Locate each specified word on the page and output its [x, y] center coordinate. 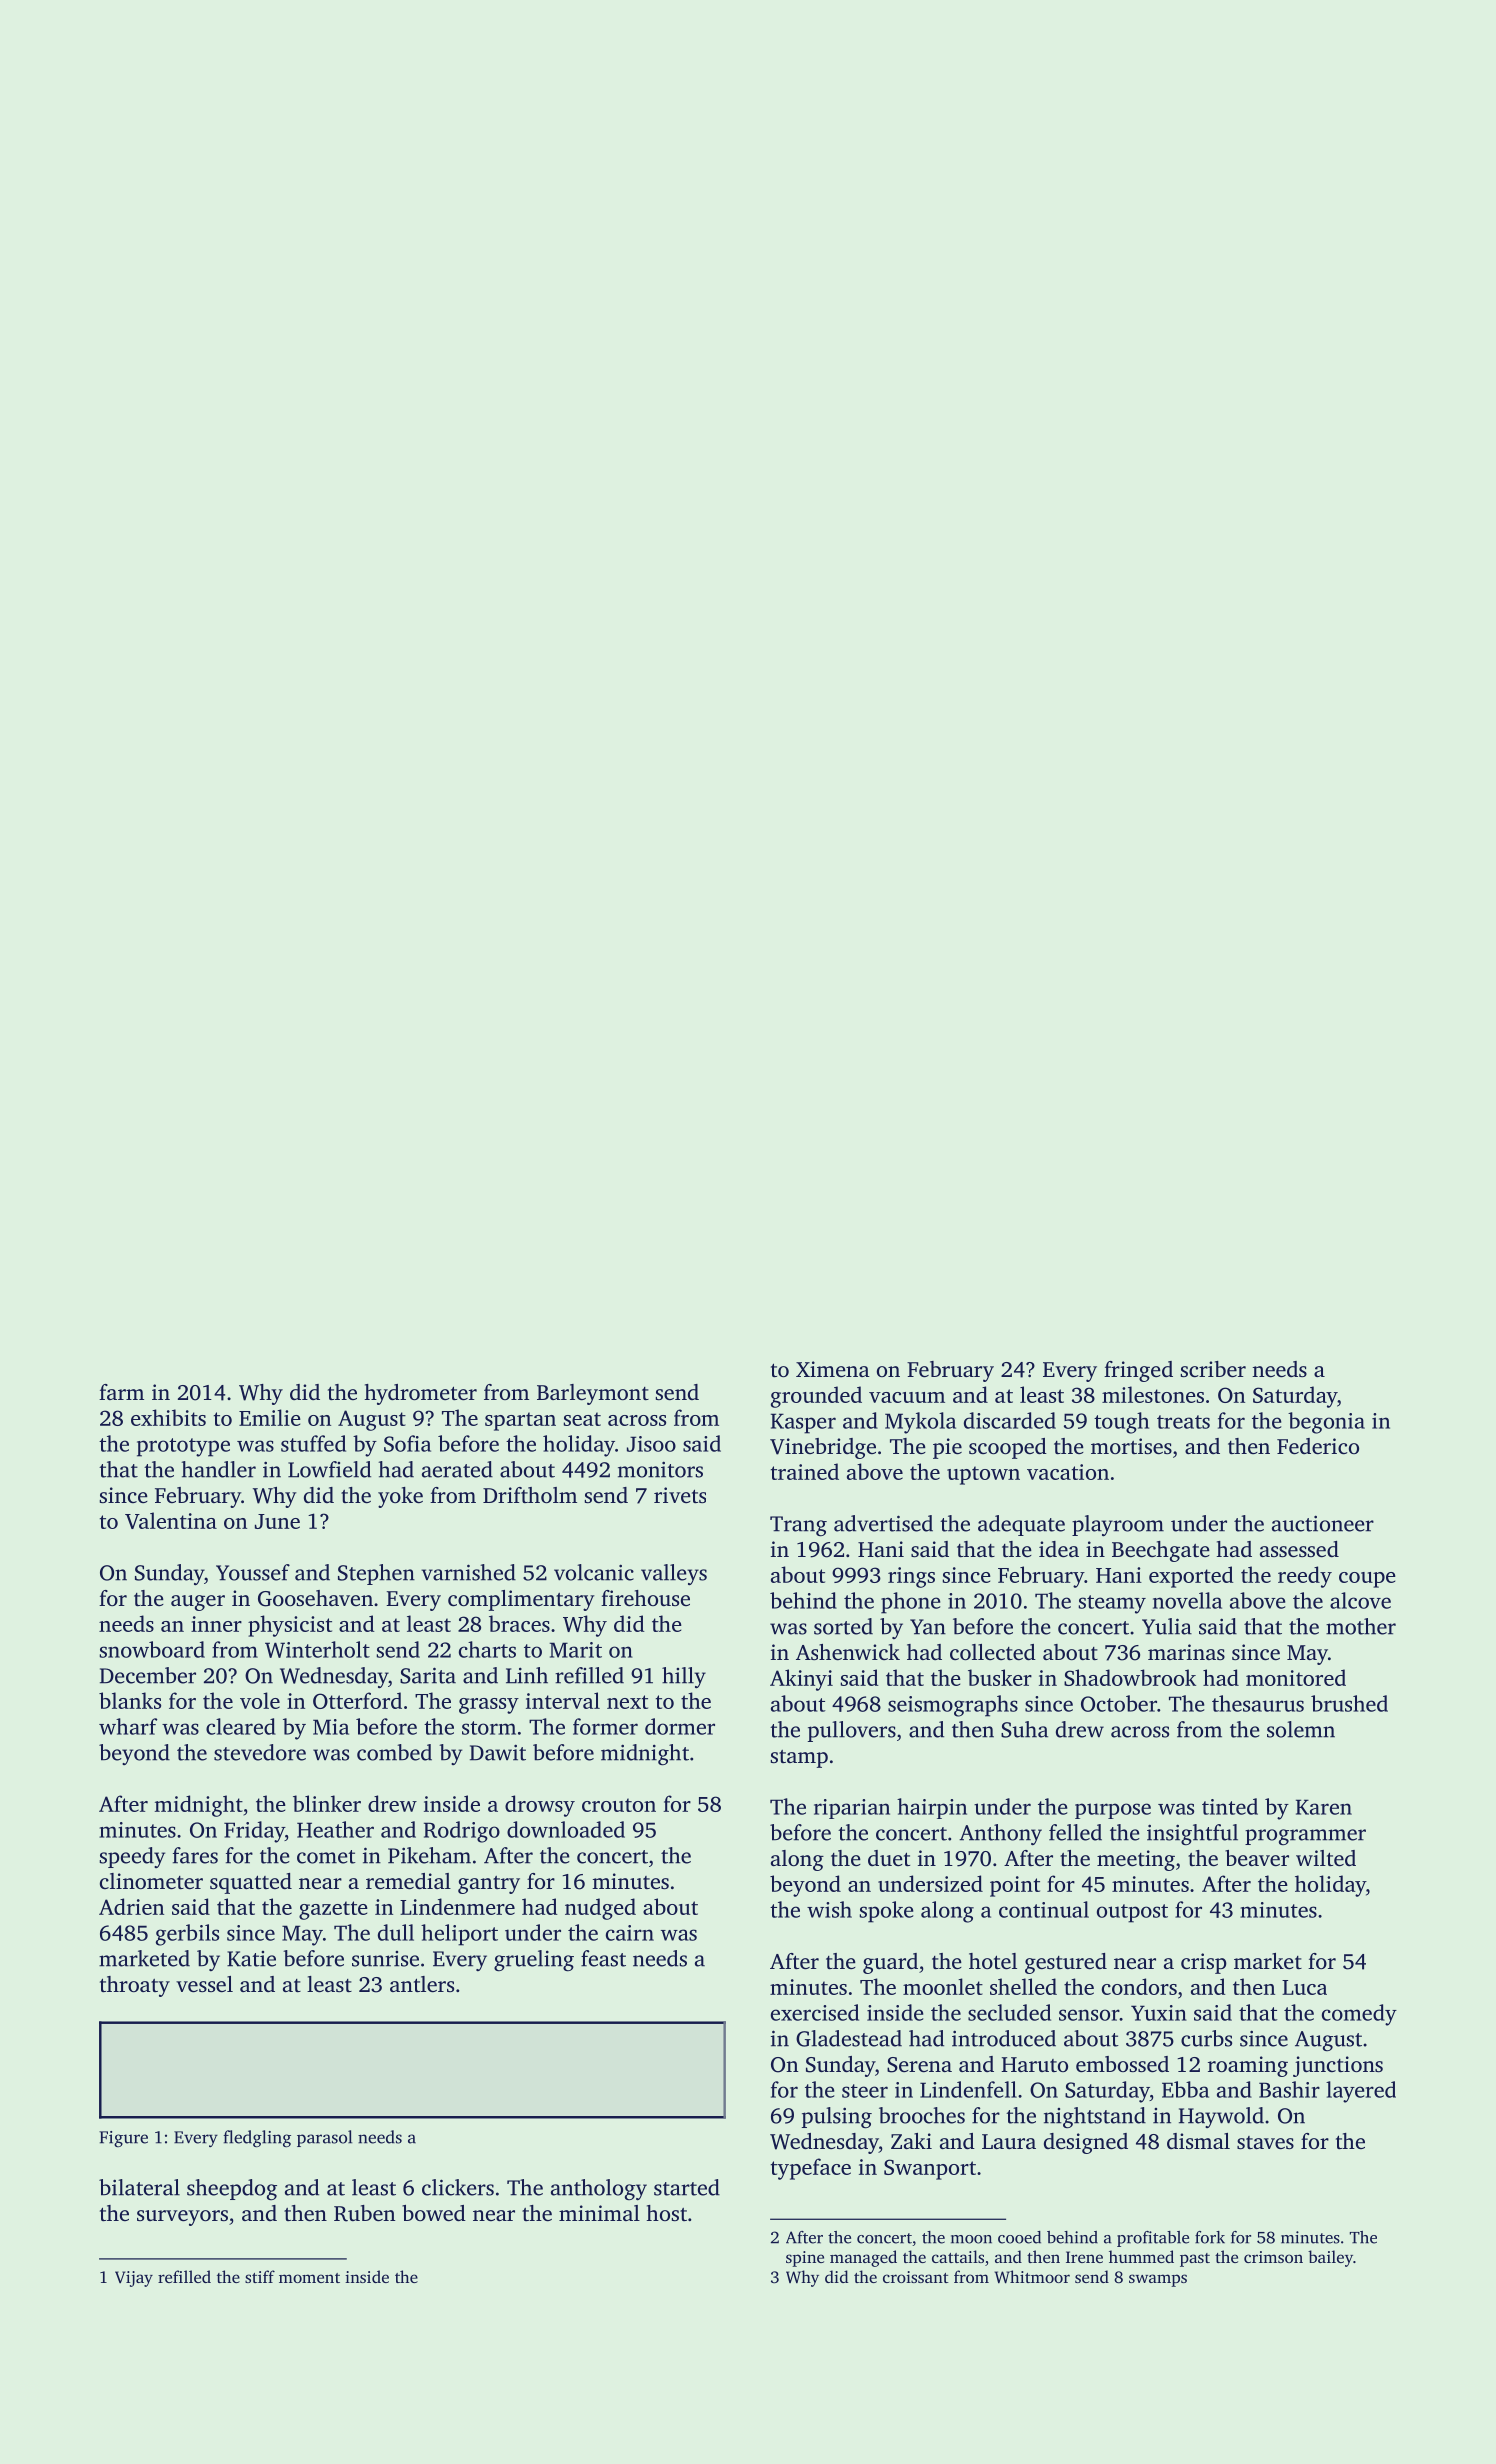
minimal [599, 2213]
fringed [1138, 1371]
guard [890, 1963]
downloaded [566, 1829]
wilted [1326, 1858]
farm [121, 1392]
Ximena [833, 1369]
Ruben [364, 2213]
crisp [1204, 1963]
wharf [128, 1726]
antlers [422, 1984]
